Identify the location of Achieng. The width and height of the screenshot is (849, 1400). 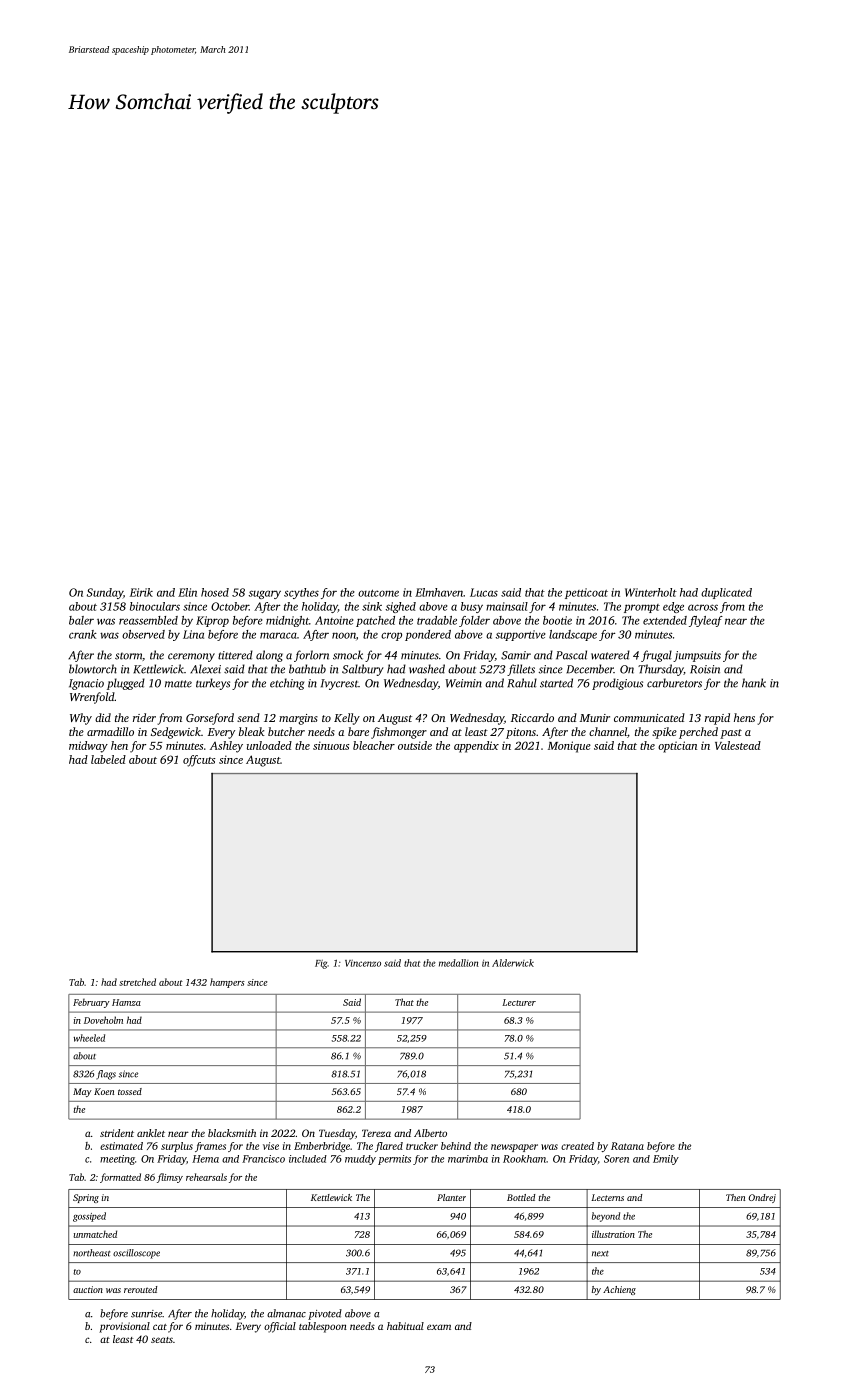
(619, 1290).
